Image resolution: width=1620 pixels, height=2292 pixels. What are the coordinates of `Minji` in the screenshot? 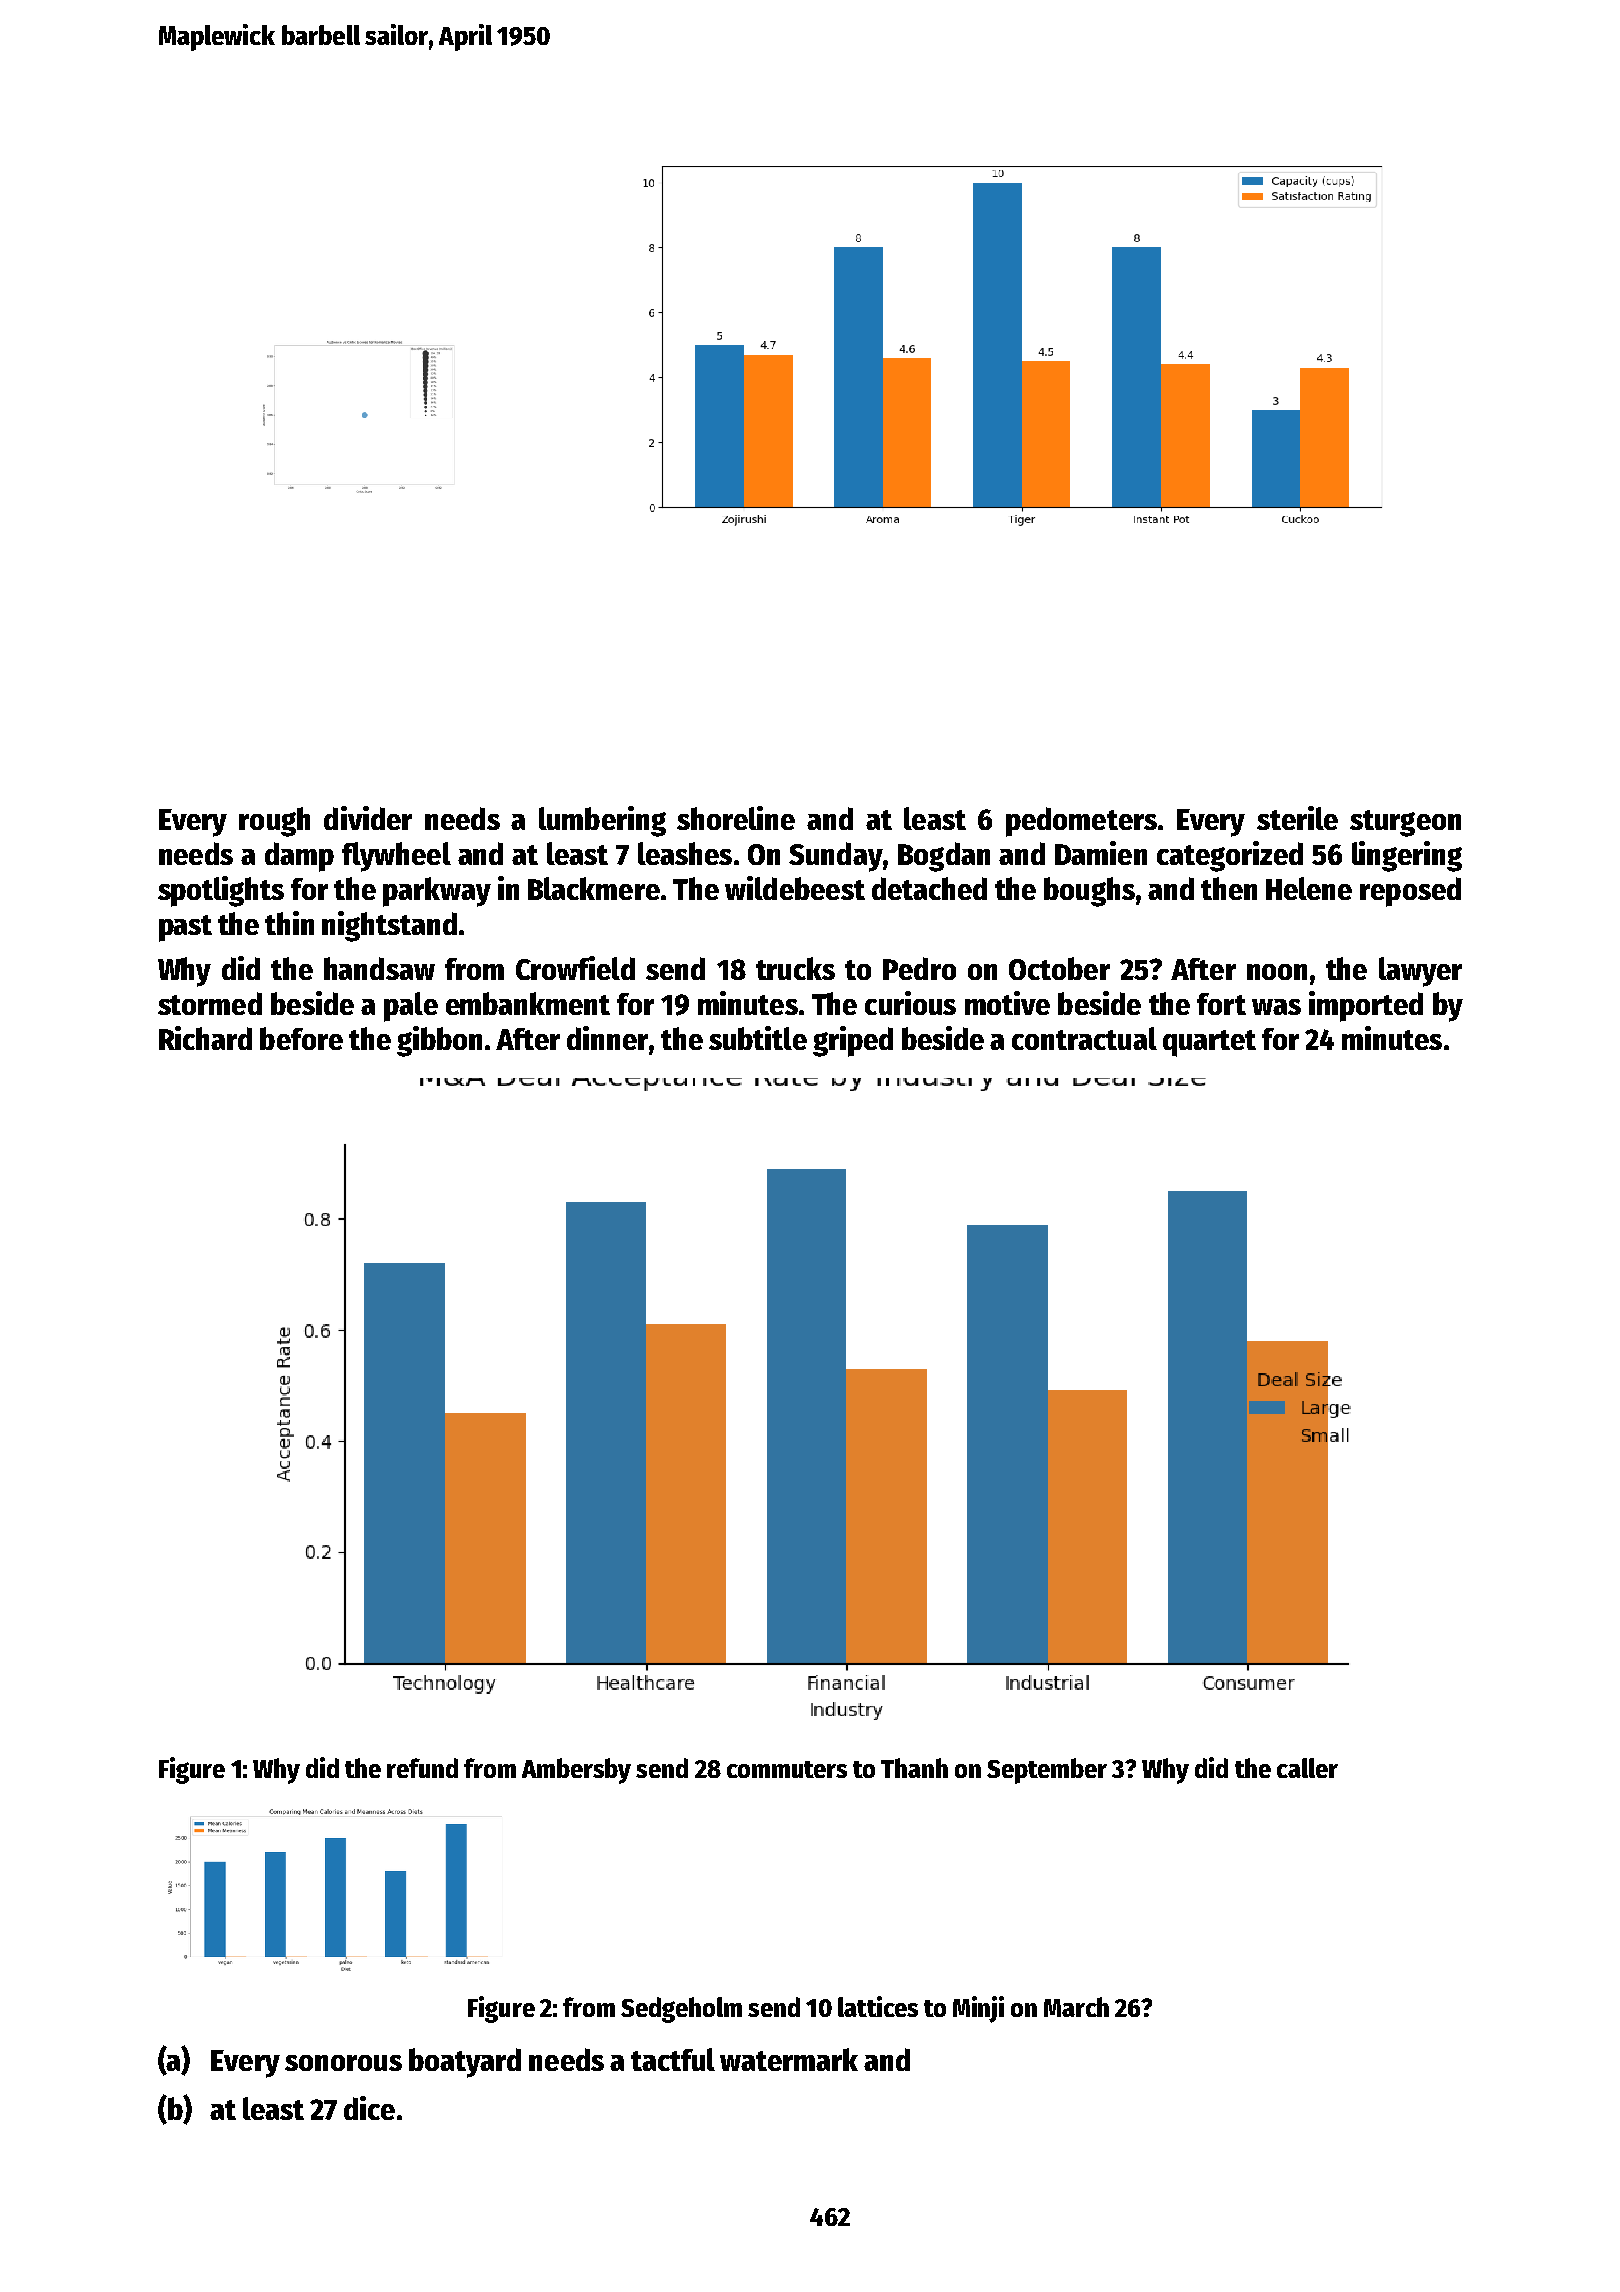 It's located at (978, 2009).
